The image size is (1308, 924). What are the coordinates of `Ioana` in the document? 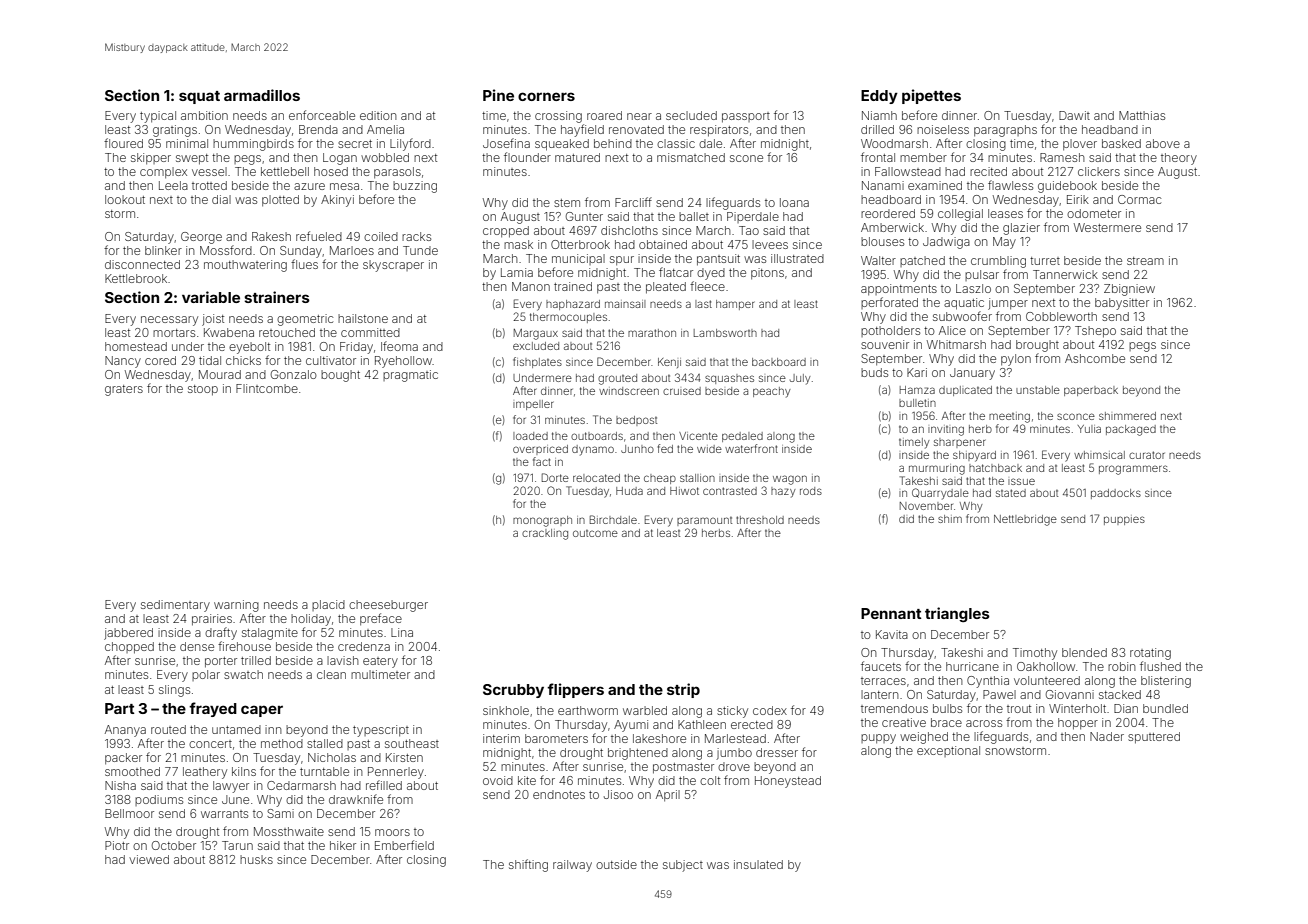 It's located at (794, 202).
